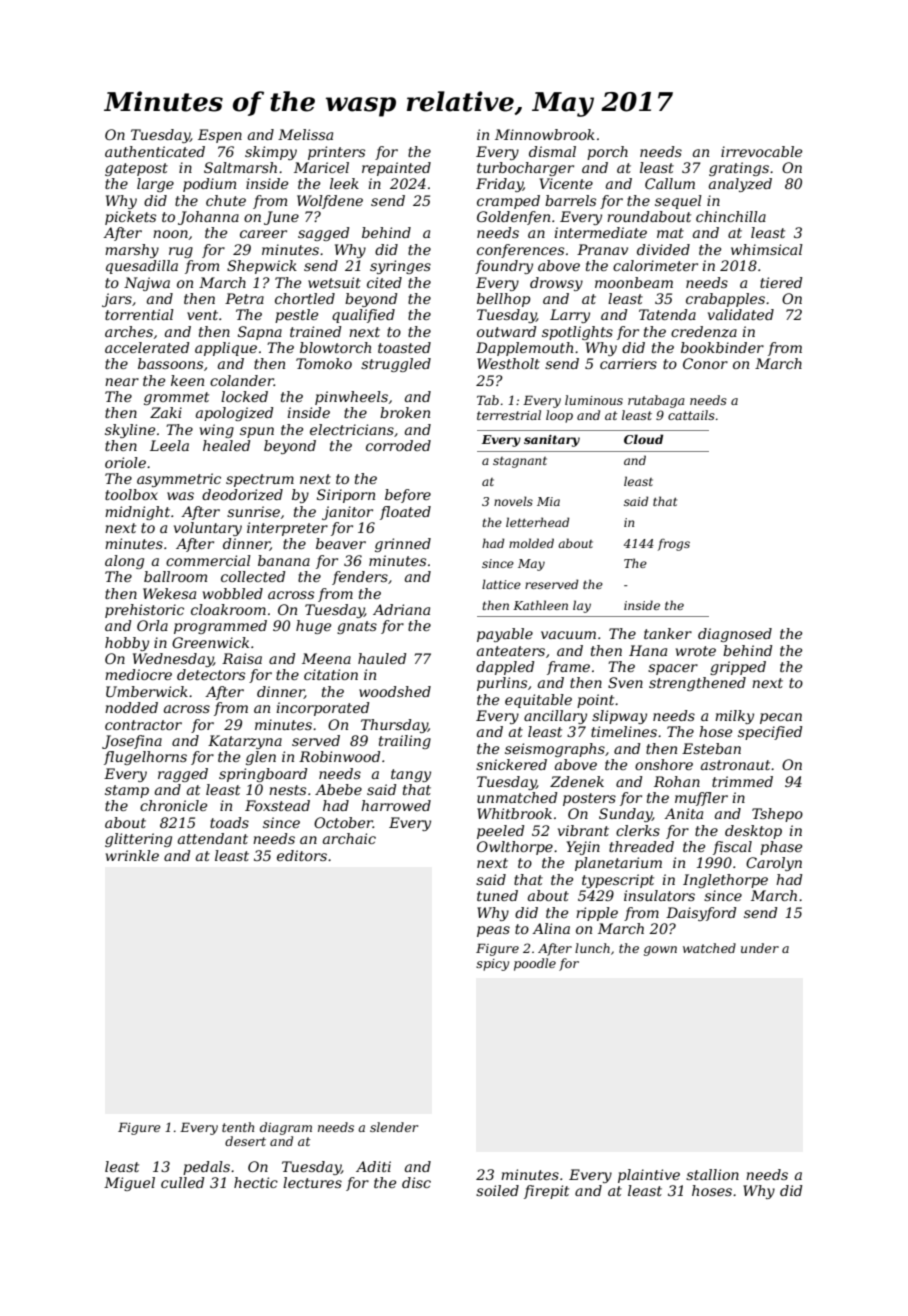 The height and width of the page is (1316, 908). What do you see at coordinates (229, 822) in the page?
I see `toads` at bounding box center [229, 822].
